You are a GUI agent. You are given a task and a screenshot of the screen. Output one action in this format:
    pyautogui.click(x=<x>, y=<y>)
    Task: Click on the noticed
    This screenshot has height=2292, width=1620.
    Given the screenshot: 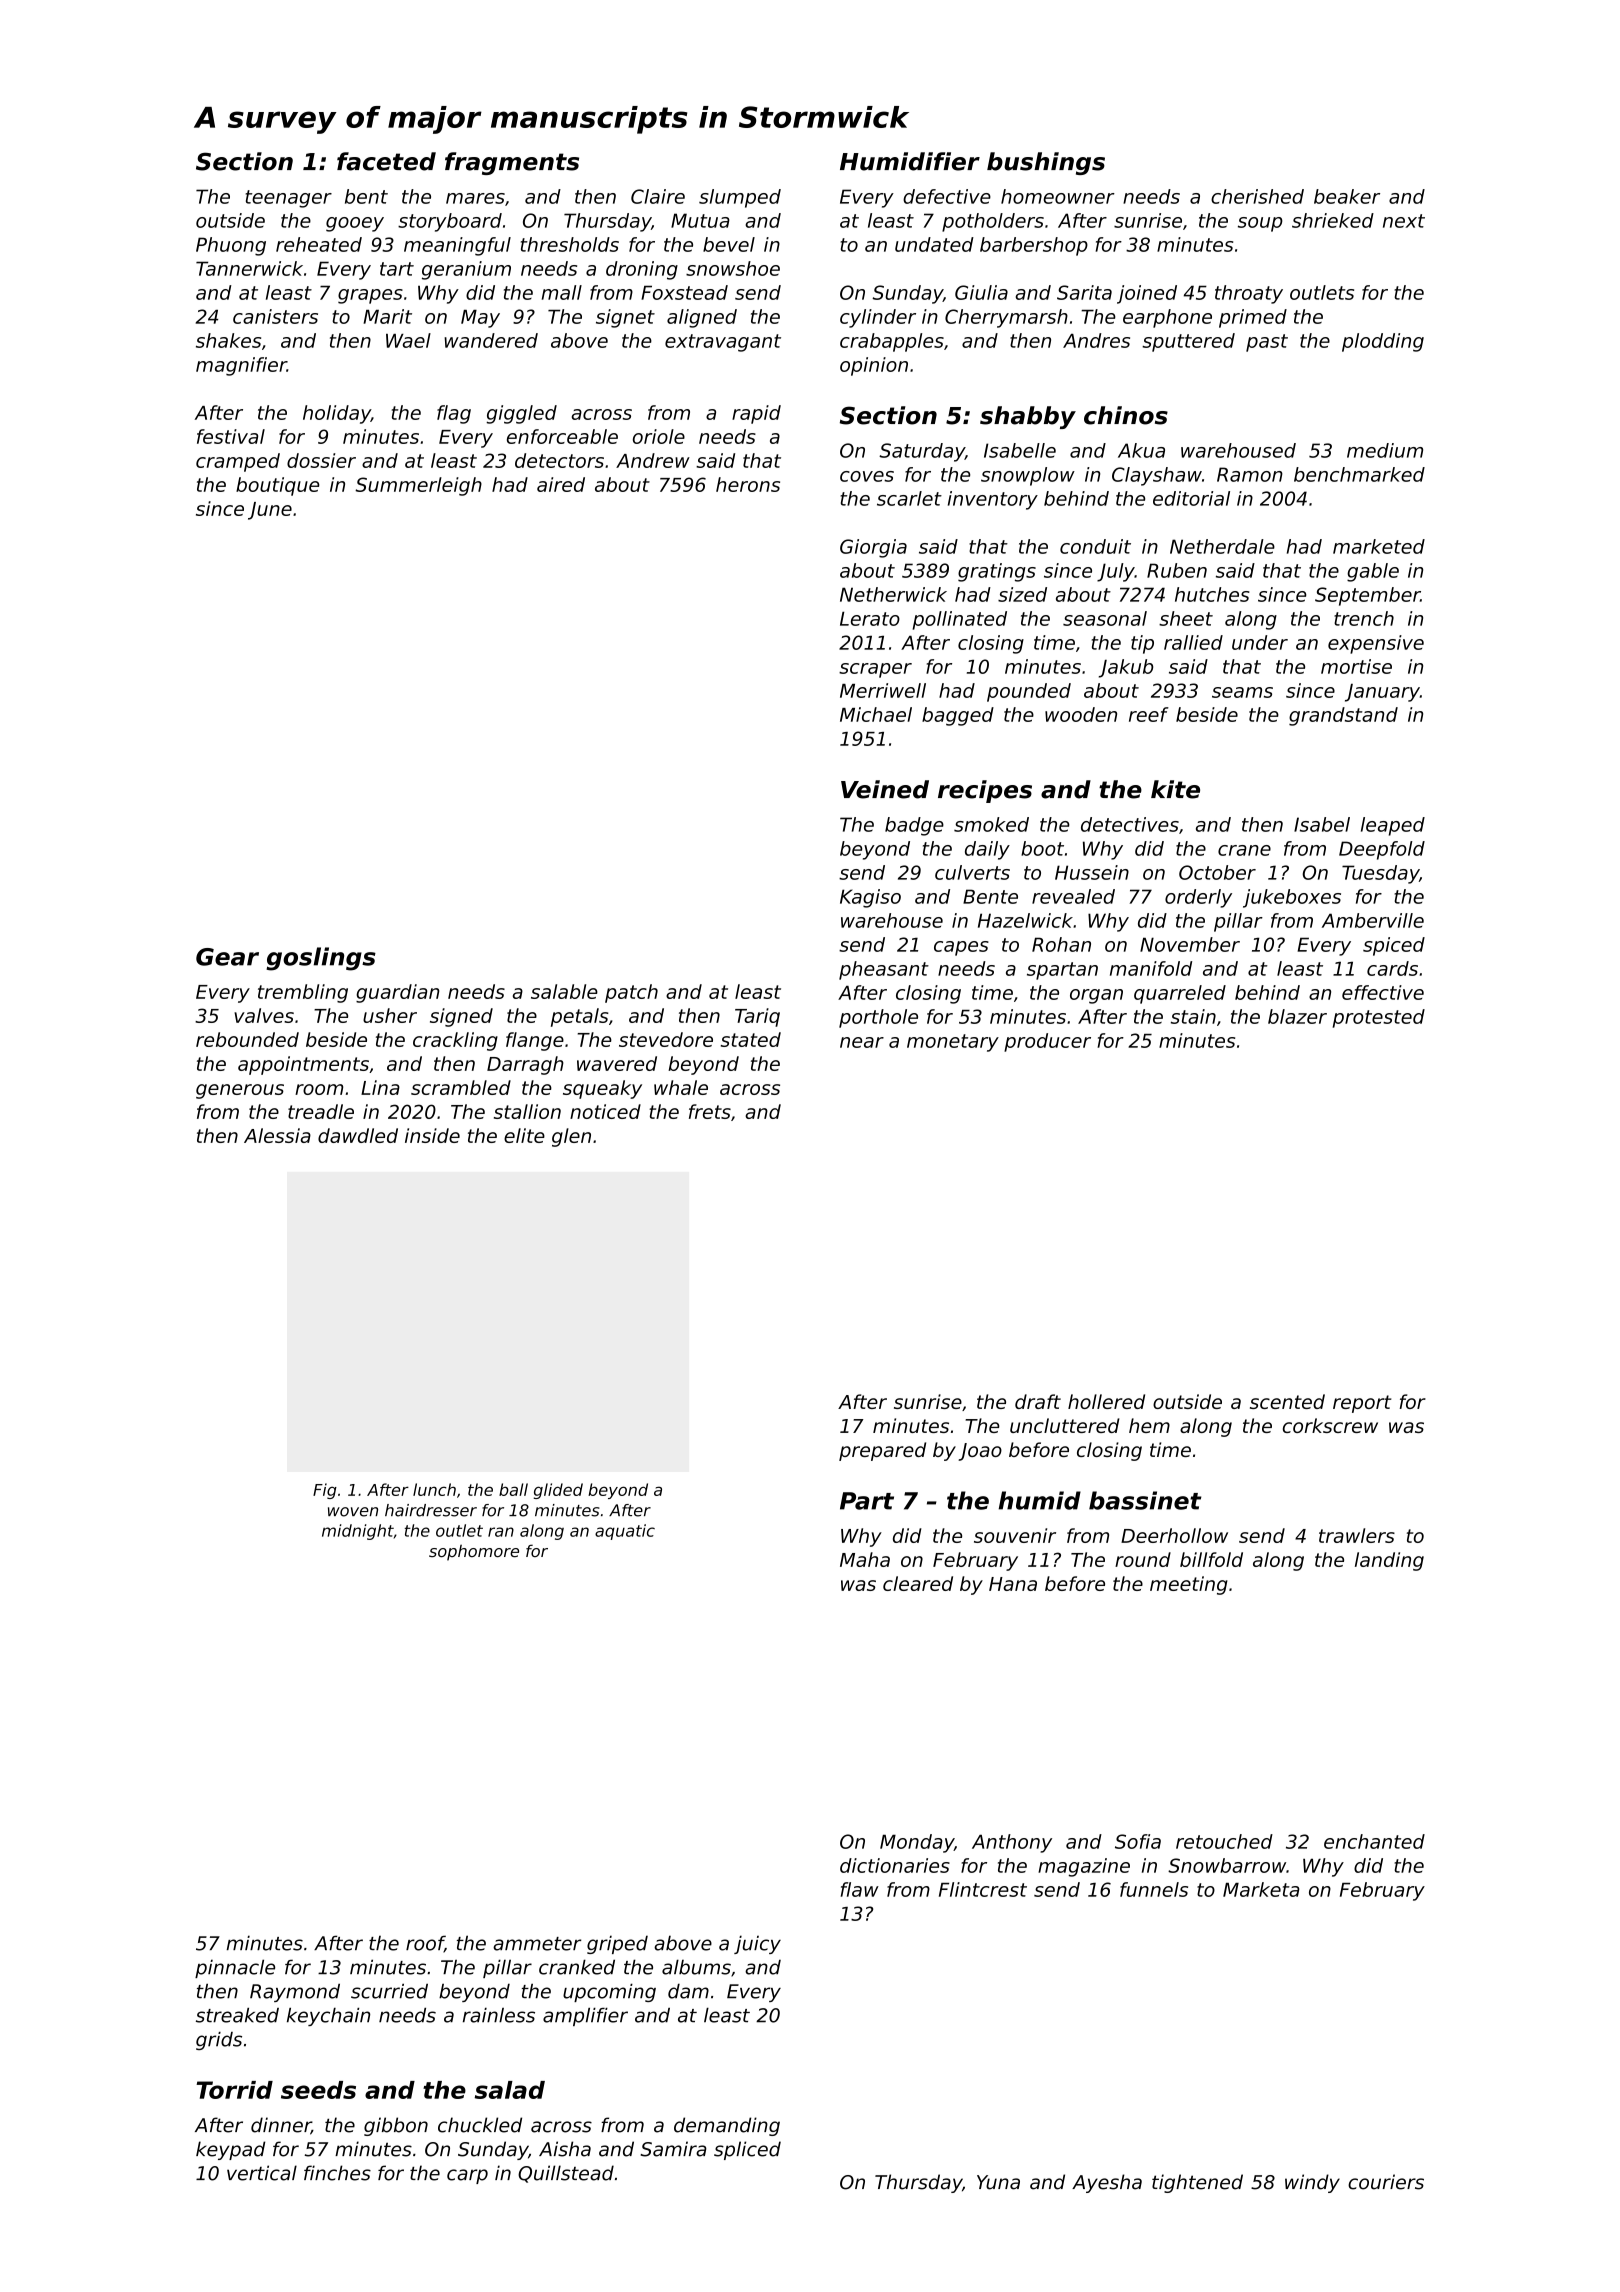 What is the action you would take?
    pyautogui.click(x=605, y=1111)
